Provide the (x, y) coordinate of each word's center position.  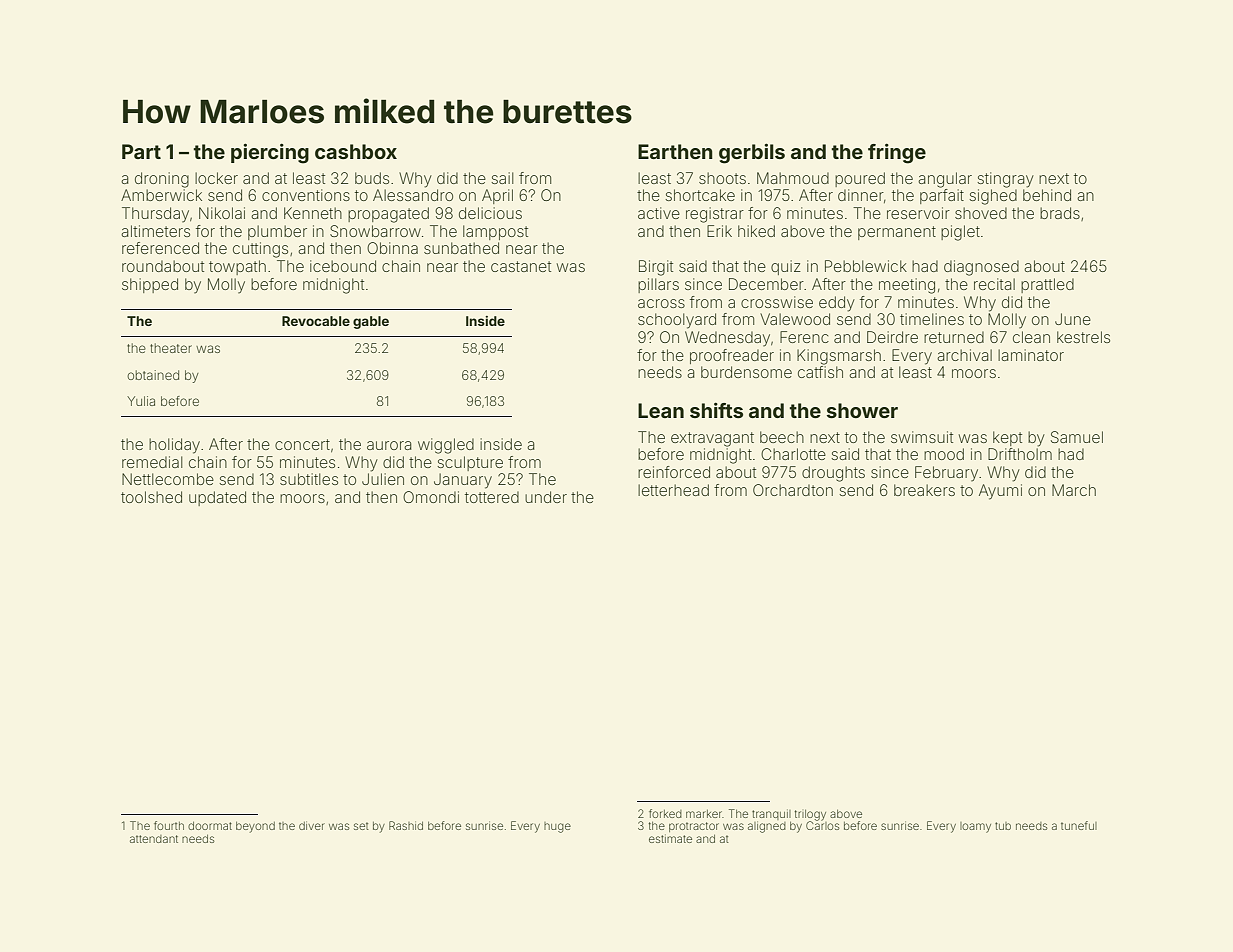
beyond (255, 827)
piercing (270, 154)
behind (1047, 195)
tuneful (1079, 825)
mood (944, 454)
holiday (174, 446)
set (361, 826)
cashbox (356, 151)
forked (665, 813)
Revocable (316, 321)
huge (557, 827)
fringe (897, 154)
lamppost (495, 232)
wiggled (446, 446)
